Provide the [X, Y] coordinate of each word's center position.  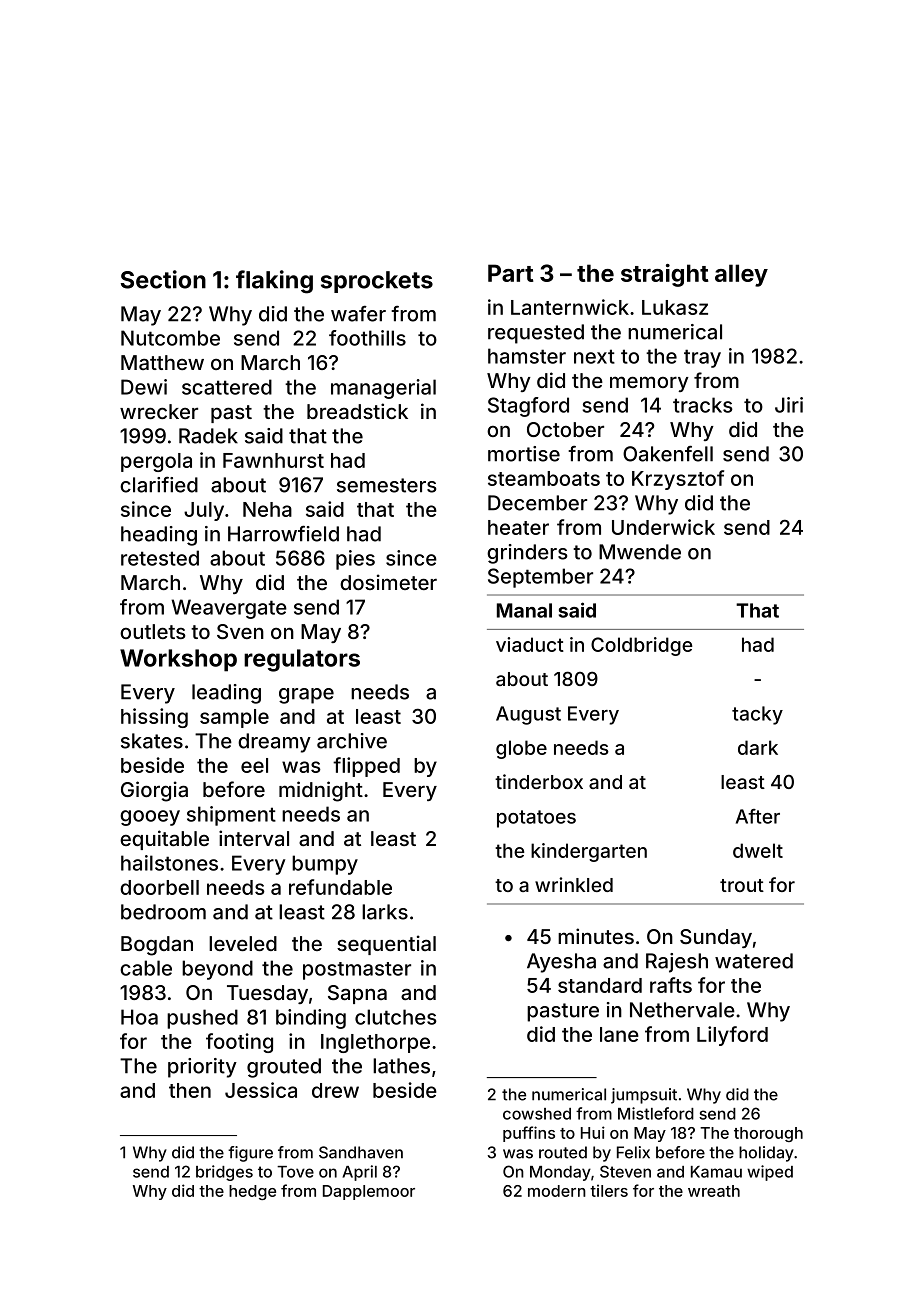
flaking [274, 282]
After [758, 816]
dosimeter [388, 582]
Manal [524, 610]
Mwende [640, 552]
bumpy [325, 865]
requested [536, 334]
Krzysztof [678, 480]
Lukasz [675, 307]
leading [226, 694]
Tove [295, 1172]
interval [254, 838]
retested [160, 558]
